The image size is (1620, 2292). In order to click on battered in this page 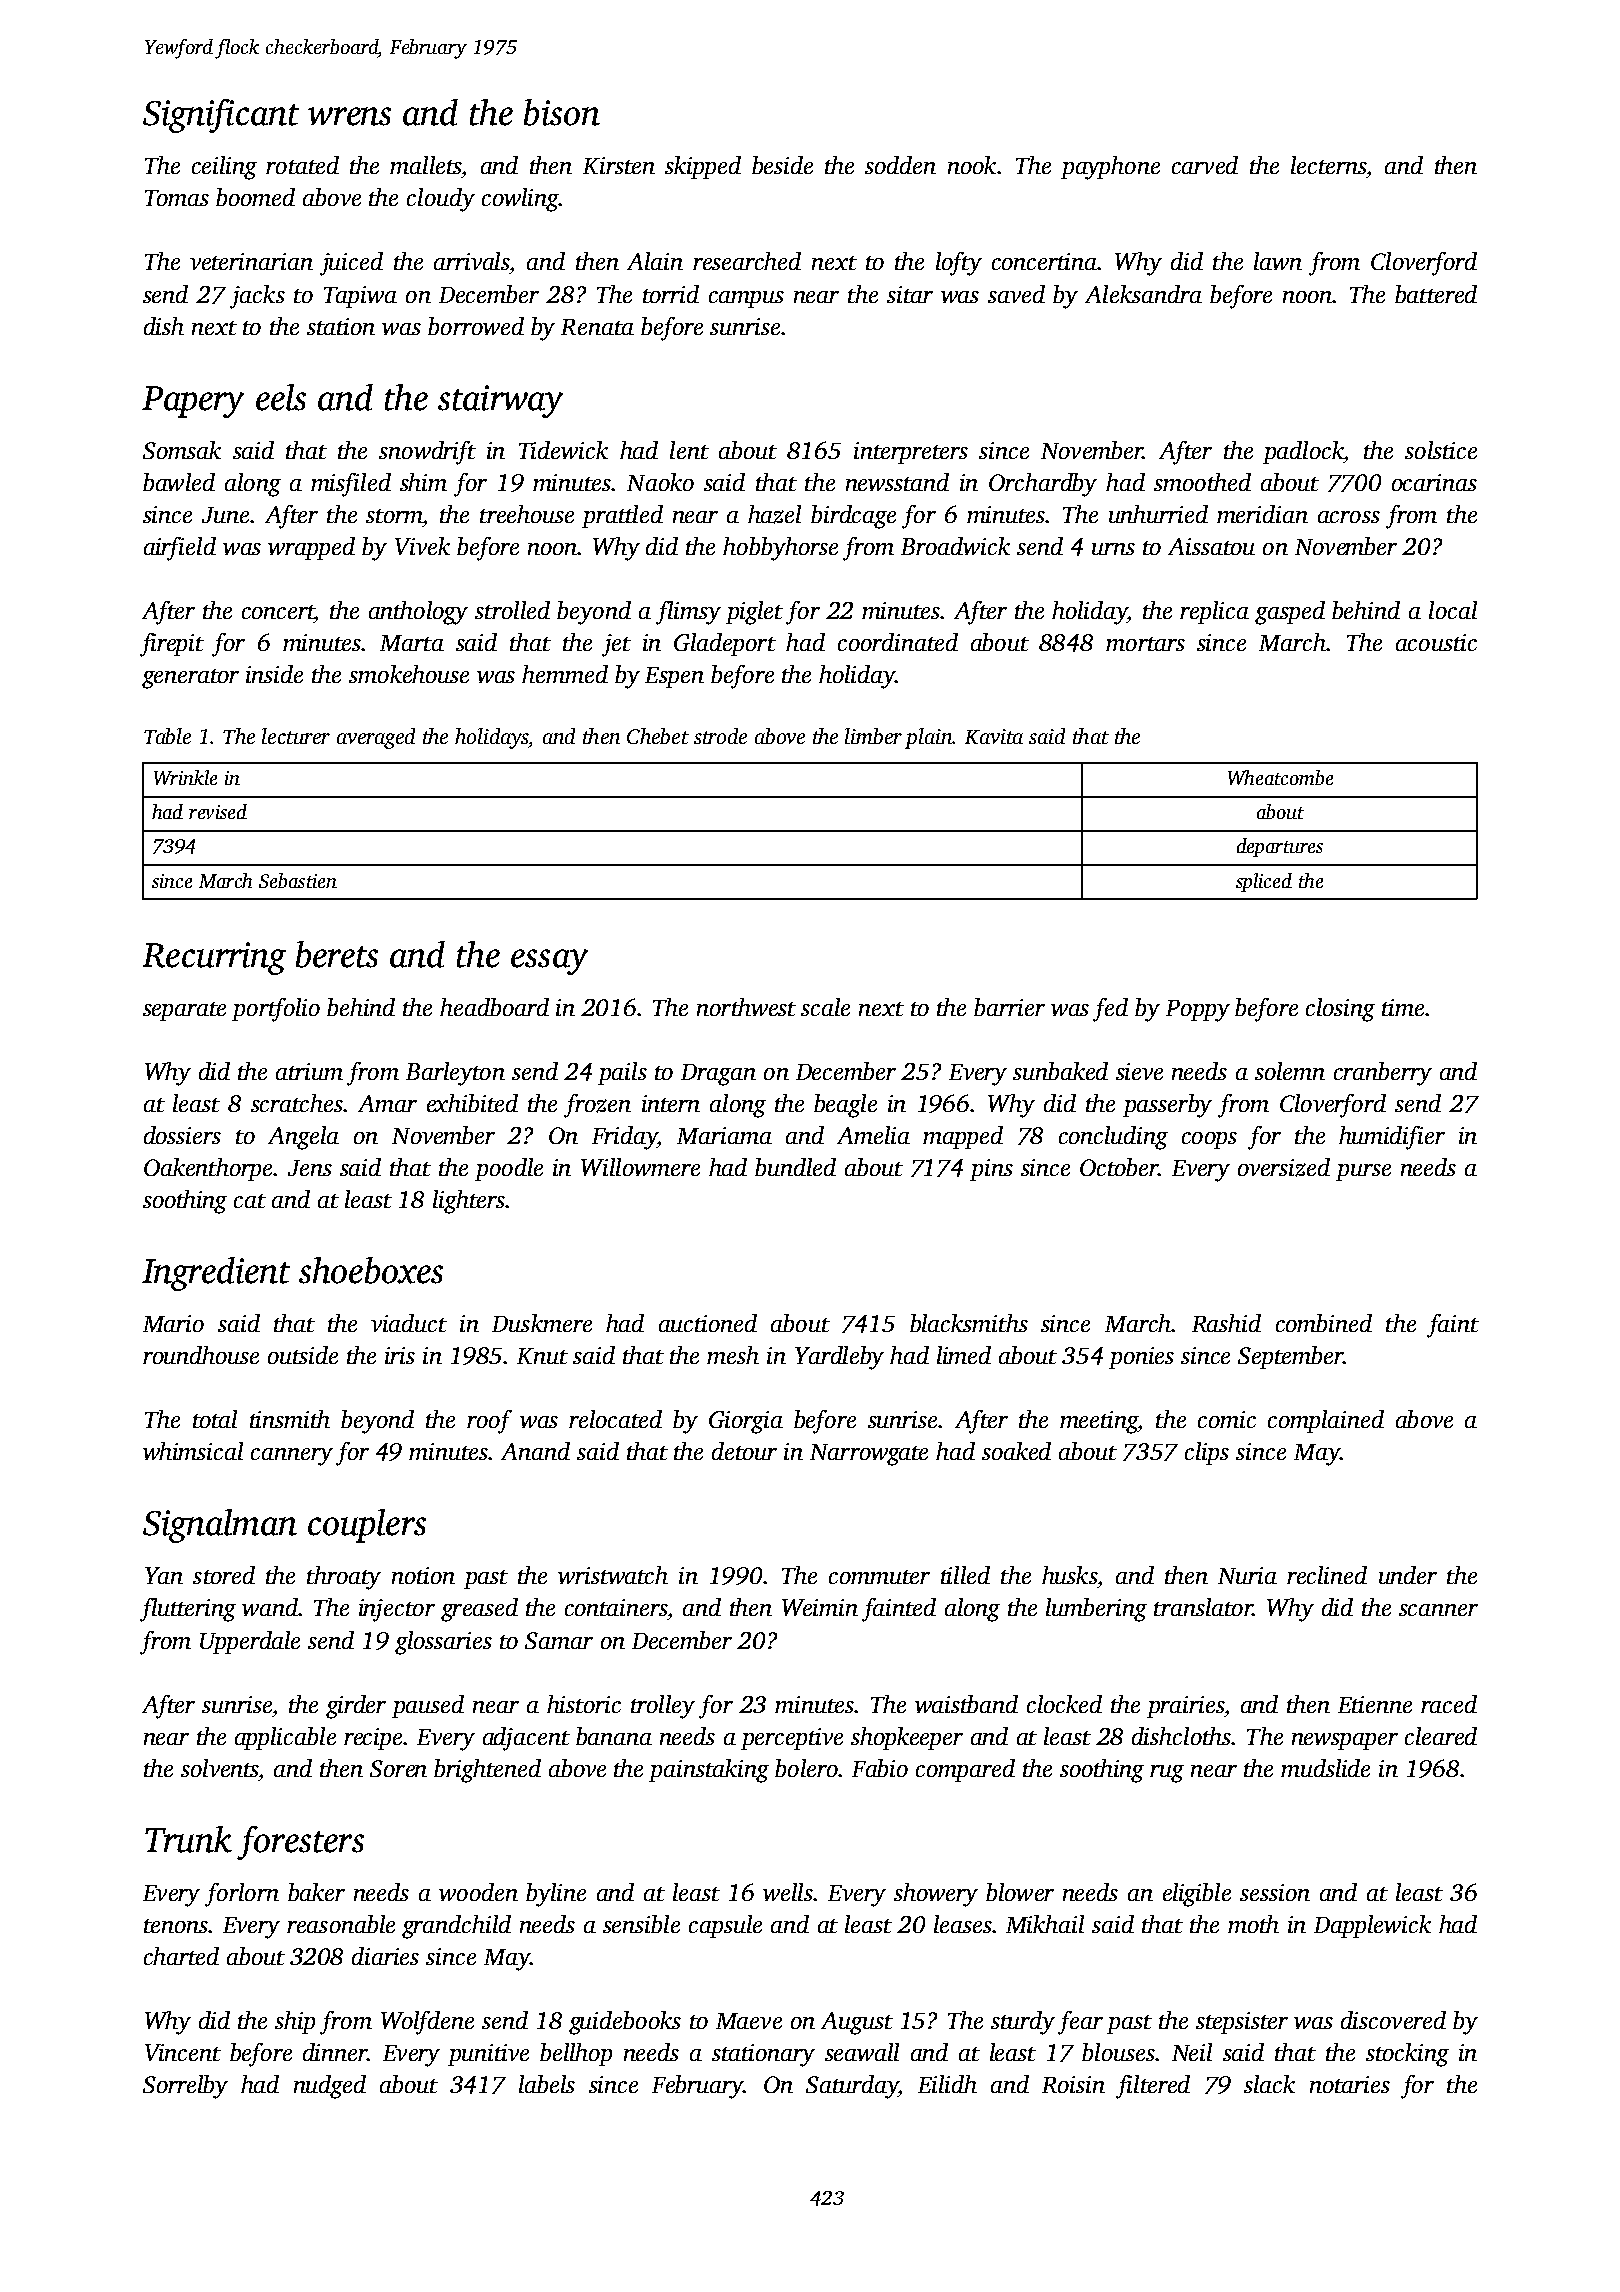, I will do `click(1436, 294)`.
